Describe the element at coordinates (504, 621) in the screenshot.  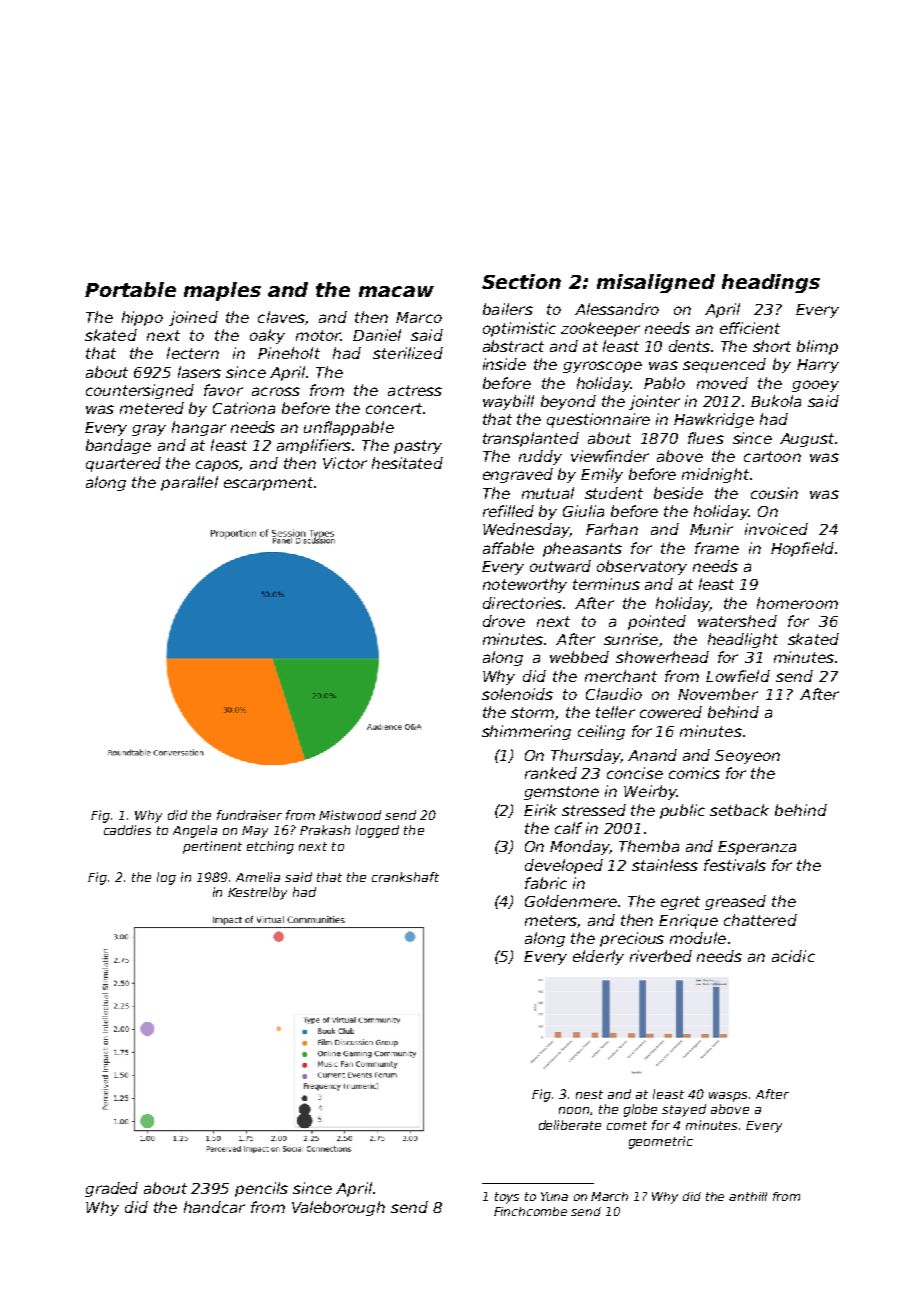
I see `drove` at that location.
